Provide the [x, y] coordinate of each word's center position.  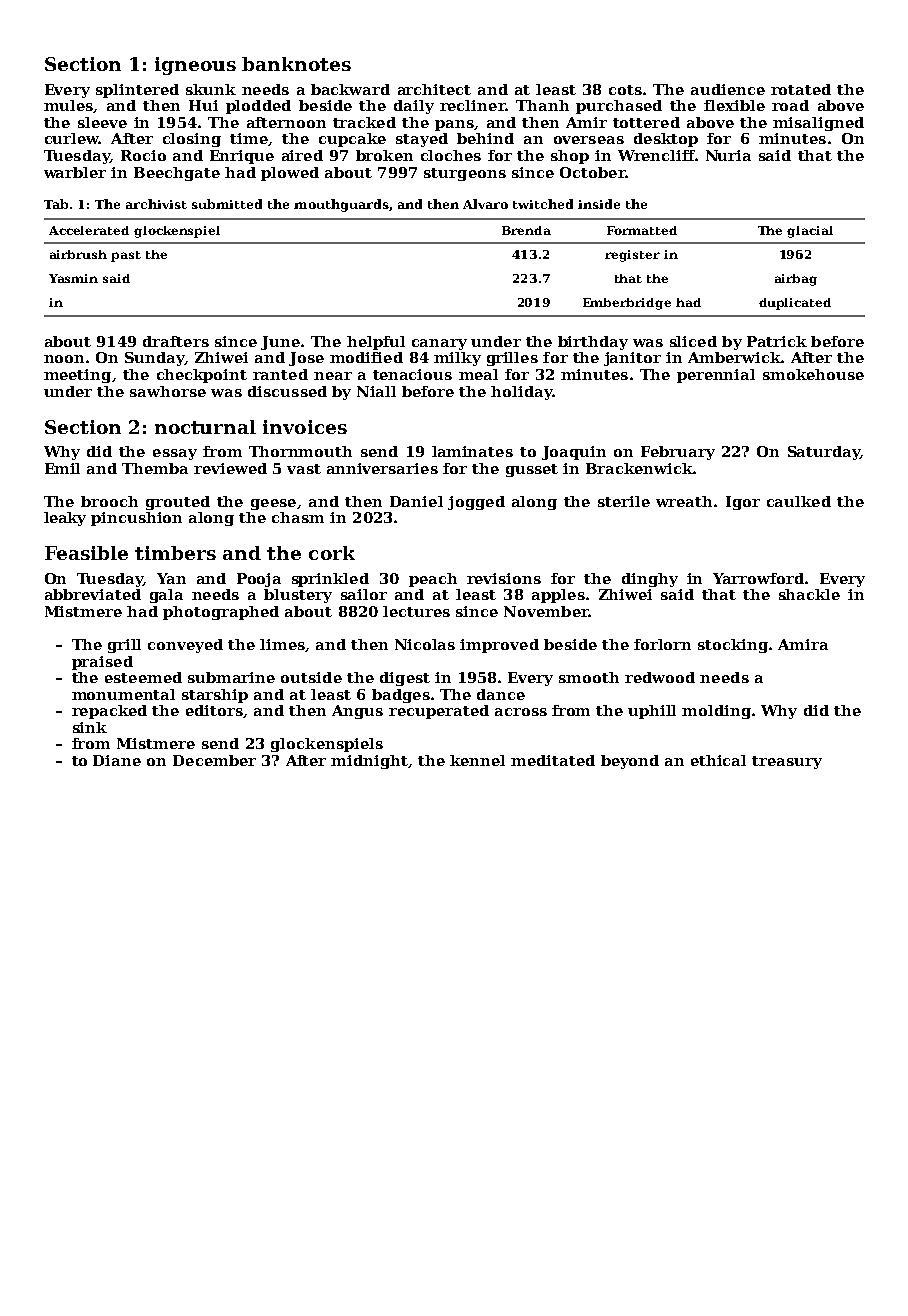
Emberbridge [627, 304]
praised [102, 663]
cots [625, 90]
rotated [801, 89]
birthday [593, 343]
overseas [589, 140]
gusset [532, 470]
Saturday [824, 453]
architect [434, 89]
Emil [62, 468]
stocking [733, 646]
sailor [364, 594]
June [280, 343]
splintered [137, 91]
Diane [117, 760]
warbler [75, 172]
